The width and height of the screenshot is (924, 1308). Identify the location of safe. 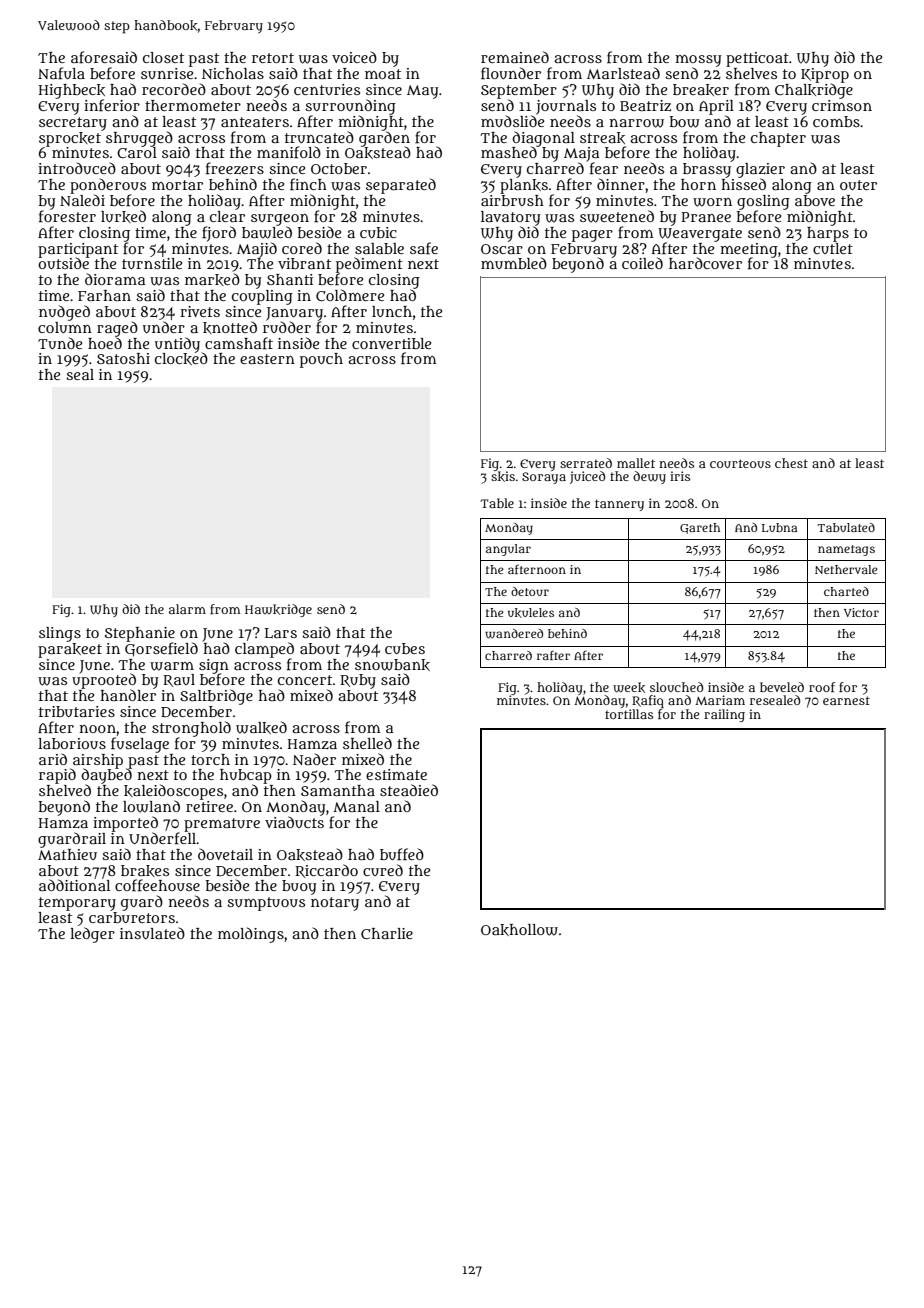
(424, 248).
